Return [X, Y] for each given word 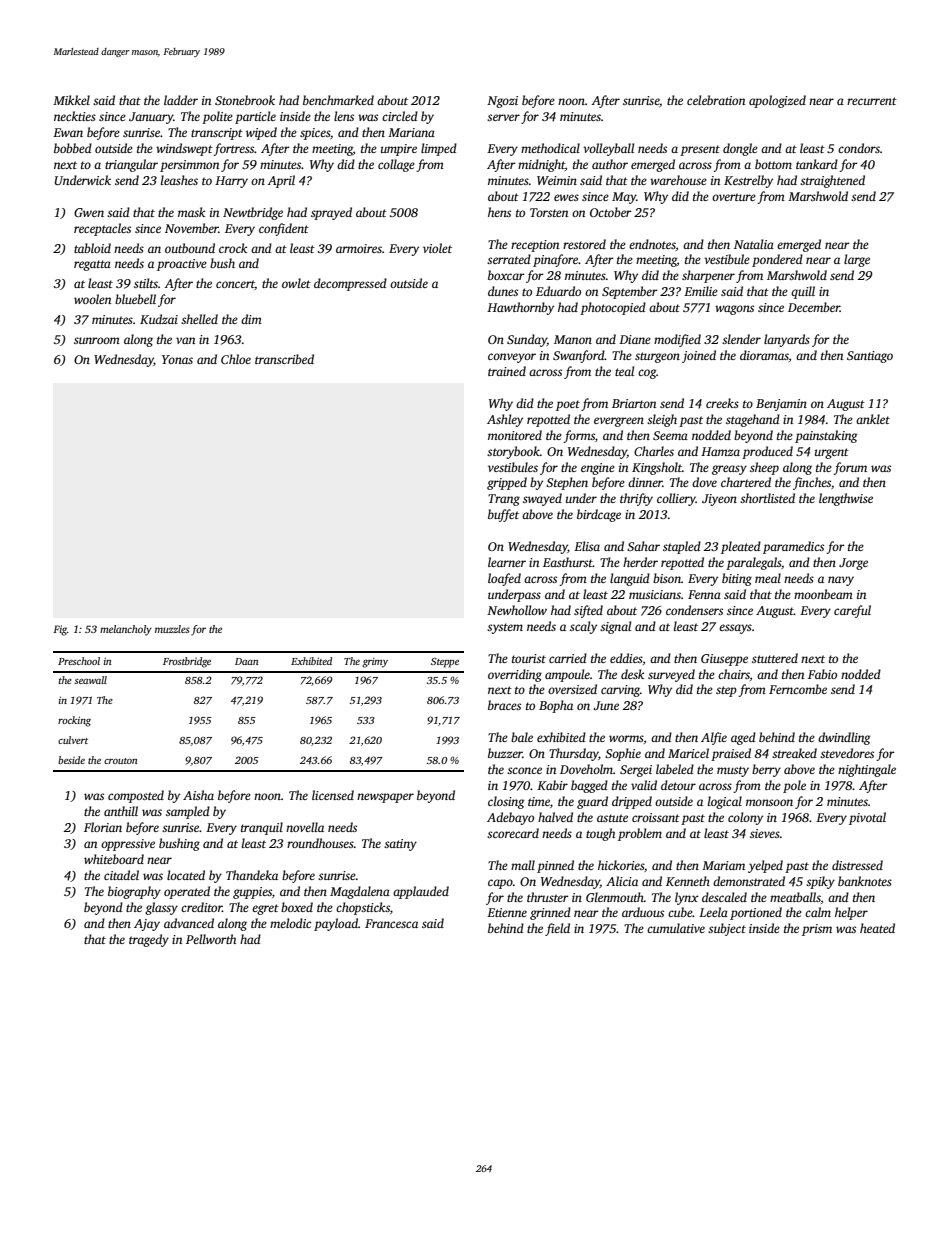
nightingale [867, 770]
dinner [645, 482]
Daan [247, 661]
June [606, 705]
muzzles [172, 629]
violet [437, 248]
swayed [542, 499]
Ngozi [502, 102]
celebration [716, 100]
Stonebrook [245, 100]
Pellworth [211, 939]
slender [741, 339]
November [192, 228]
